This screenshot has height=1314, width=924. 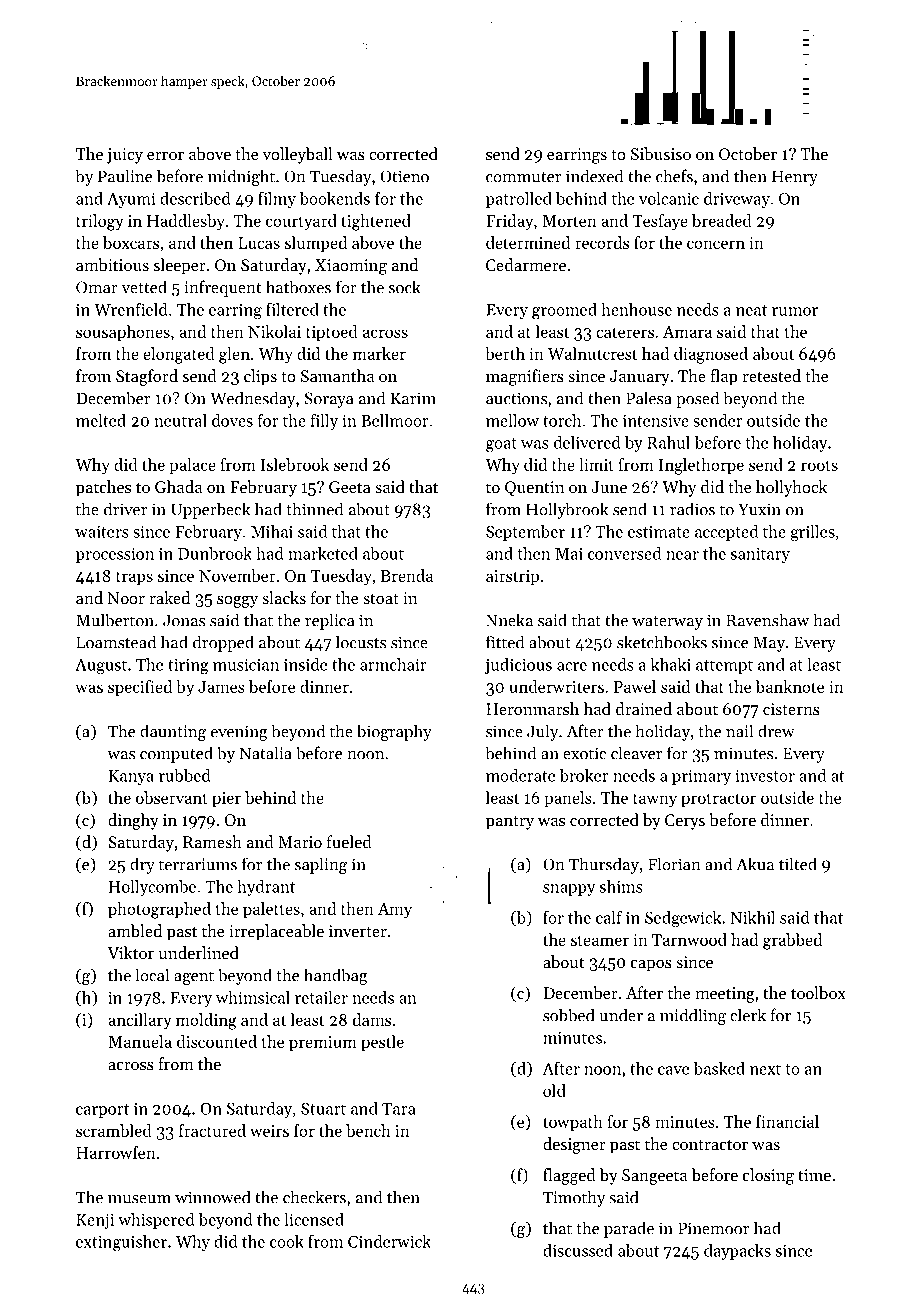 I want to click on Otieno, so click(x=404, y=176).
